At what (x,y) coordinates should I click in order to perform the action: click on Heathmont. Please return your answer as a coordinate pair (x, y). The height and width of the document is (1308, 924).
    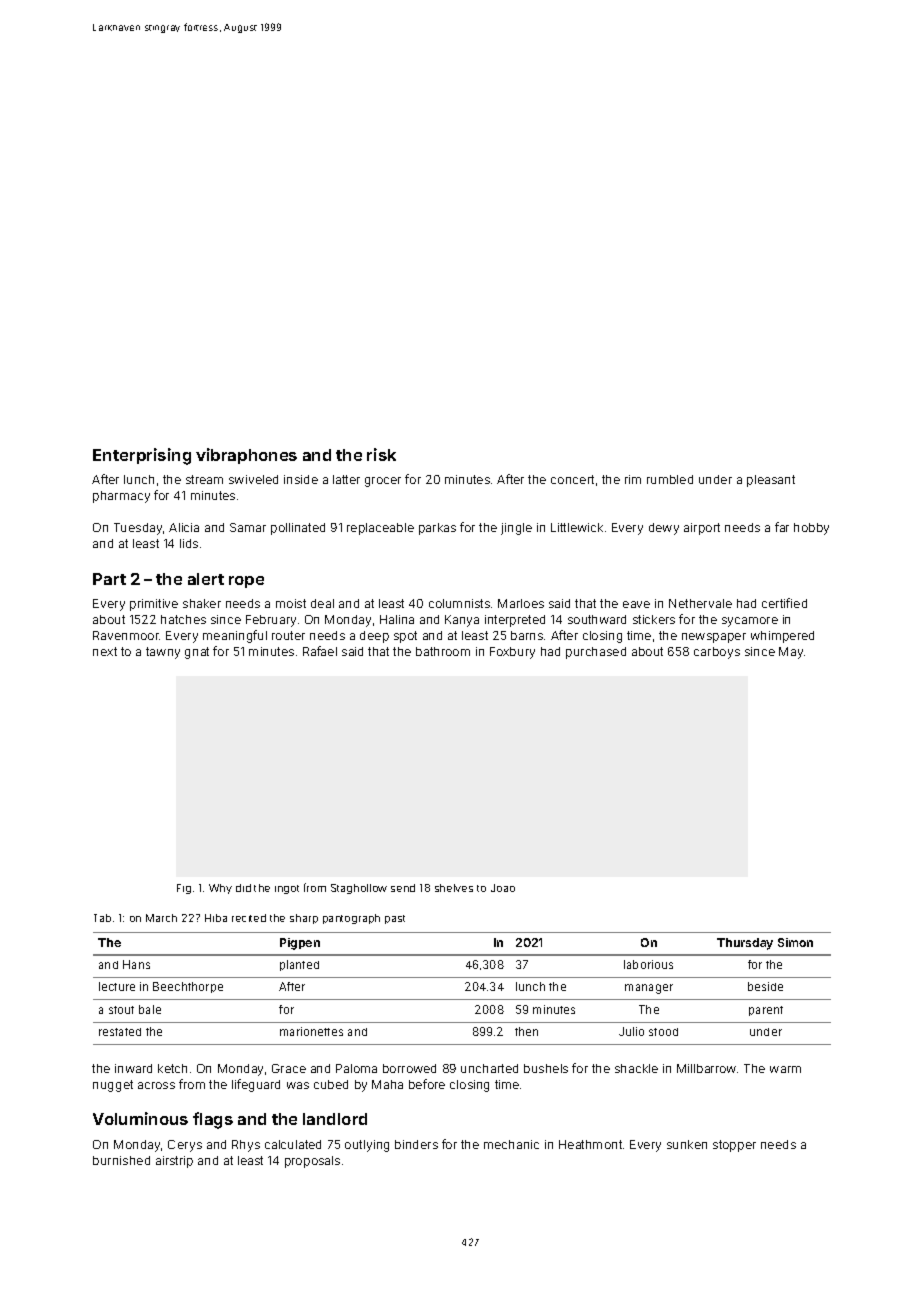
    Looking at the image, I should click on (590, 1144).
